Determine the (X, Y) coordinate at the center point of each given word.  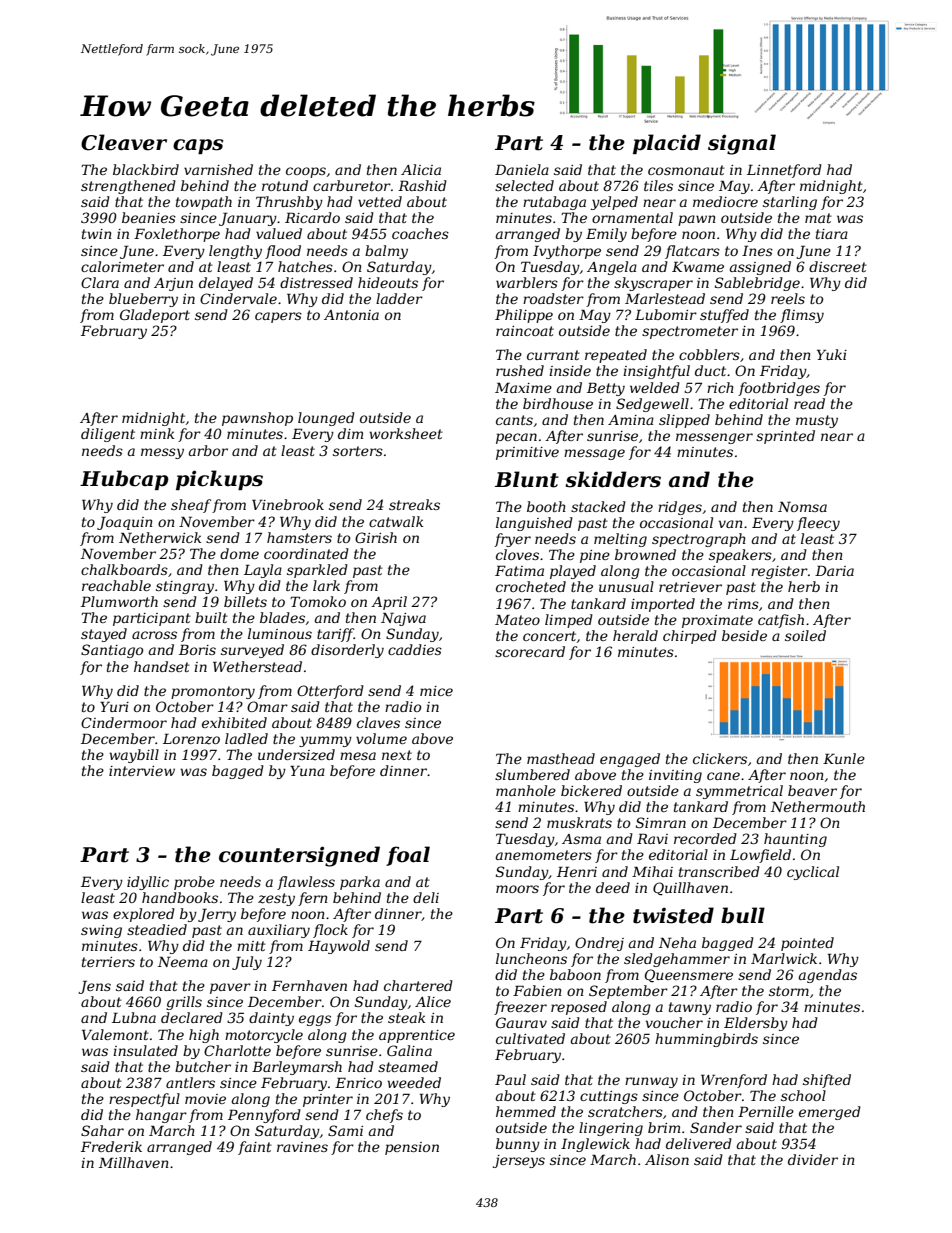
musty (817, 421)
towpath (204, 203)
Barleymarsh (297, 1068)
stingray (185, 587)
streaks (414, 504)
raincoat (525, 331)
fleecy (818, 524)
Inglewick (595, 1145)
